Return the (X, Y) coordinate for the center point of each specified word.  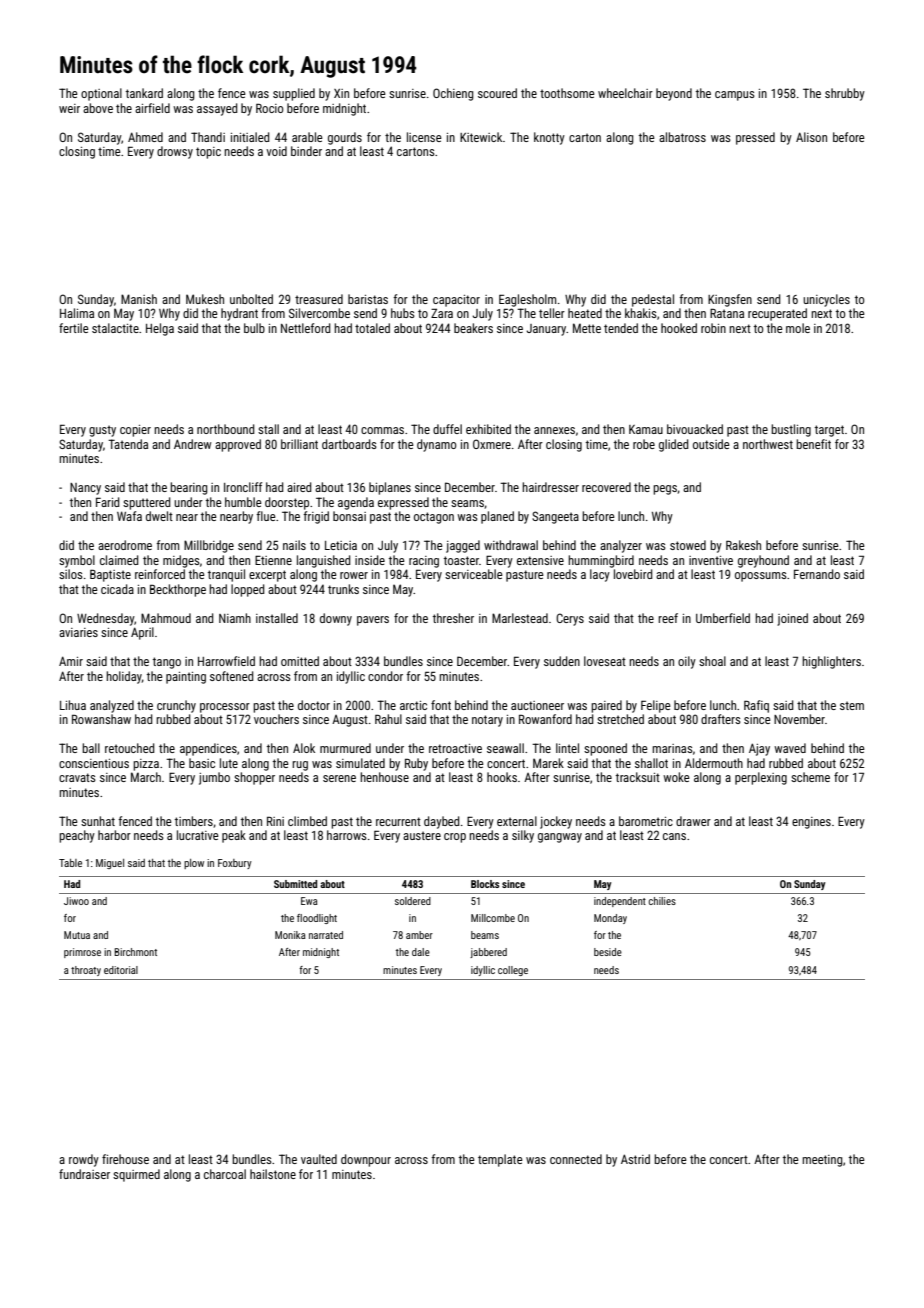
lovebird (633, 574)
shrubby (845, 94)
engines (811, 823)
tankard (144, 93)
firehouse (125, 1159)
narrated (326, 935)
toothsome (567, 93)
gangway (560, 838)
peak (234, 836)
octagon (434, 518)
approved (238, 445)
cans (674, 836)
